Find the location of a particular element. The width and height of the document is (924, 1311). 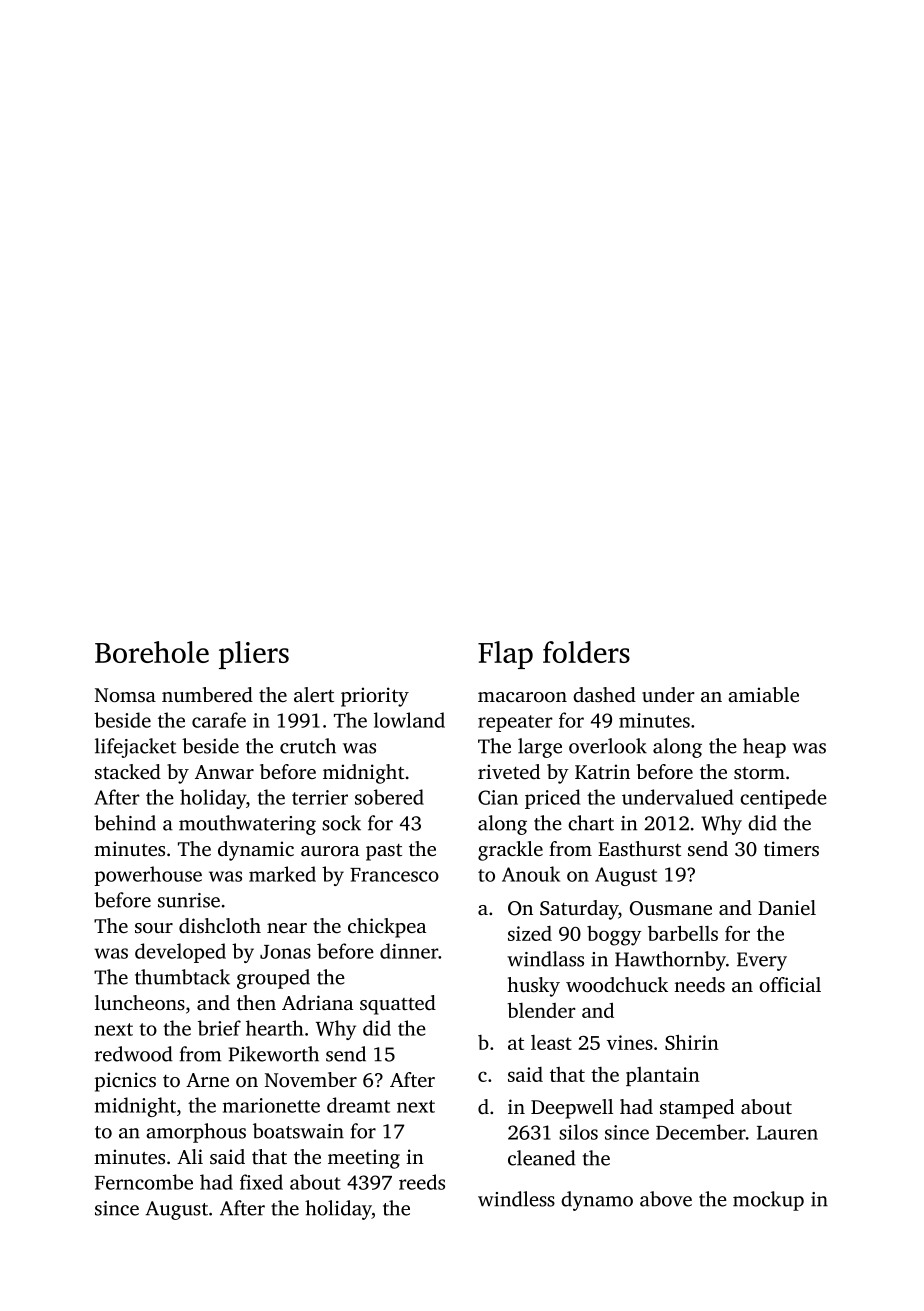

Ferncombe is located at coordinates (144, 1182).
